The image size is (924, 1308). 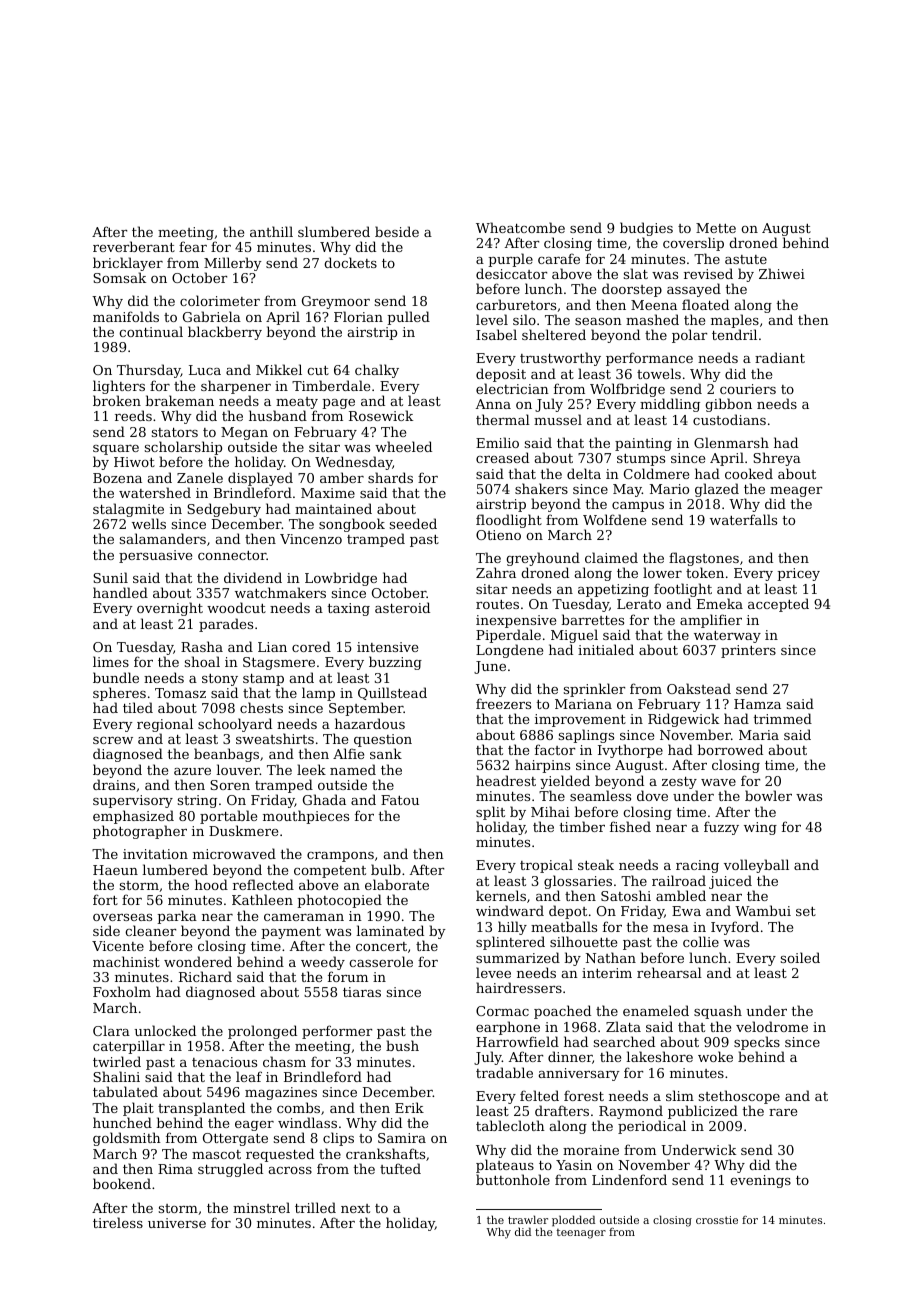 I want to click on payment, so click(x=291, y=934).
